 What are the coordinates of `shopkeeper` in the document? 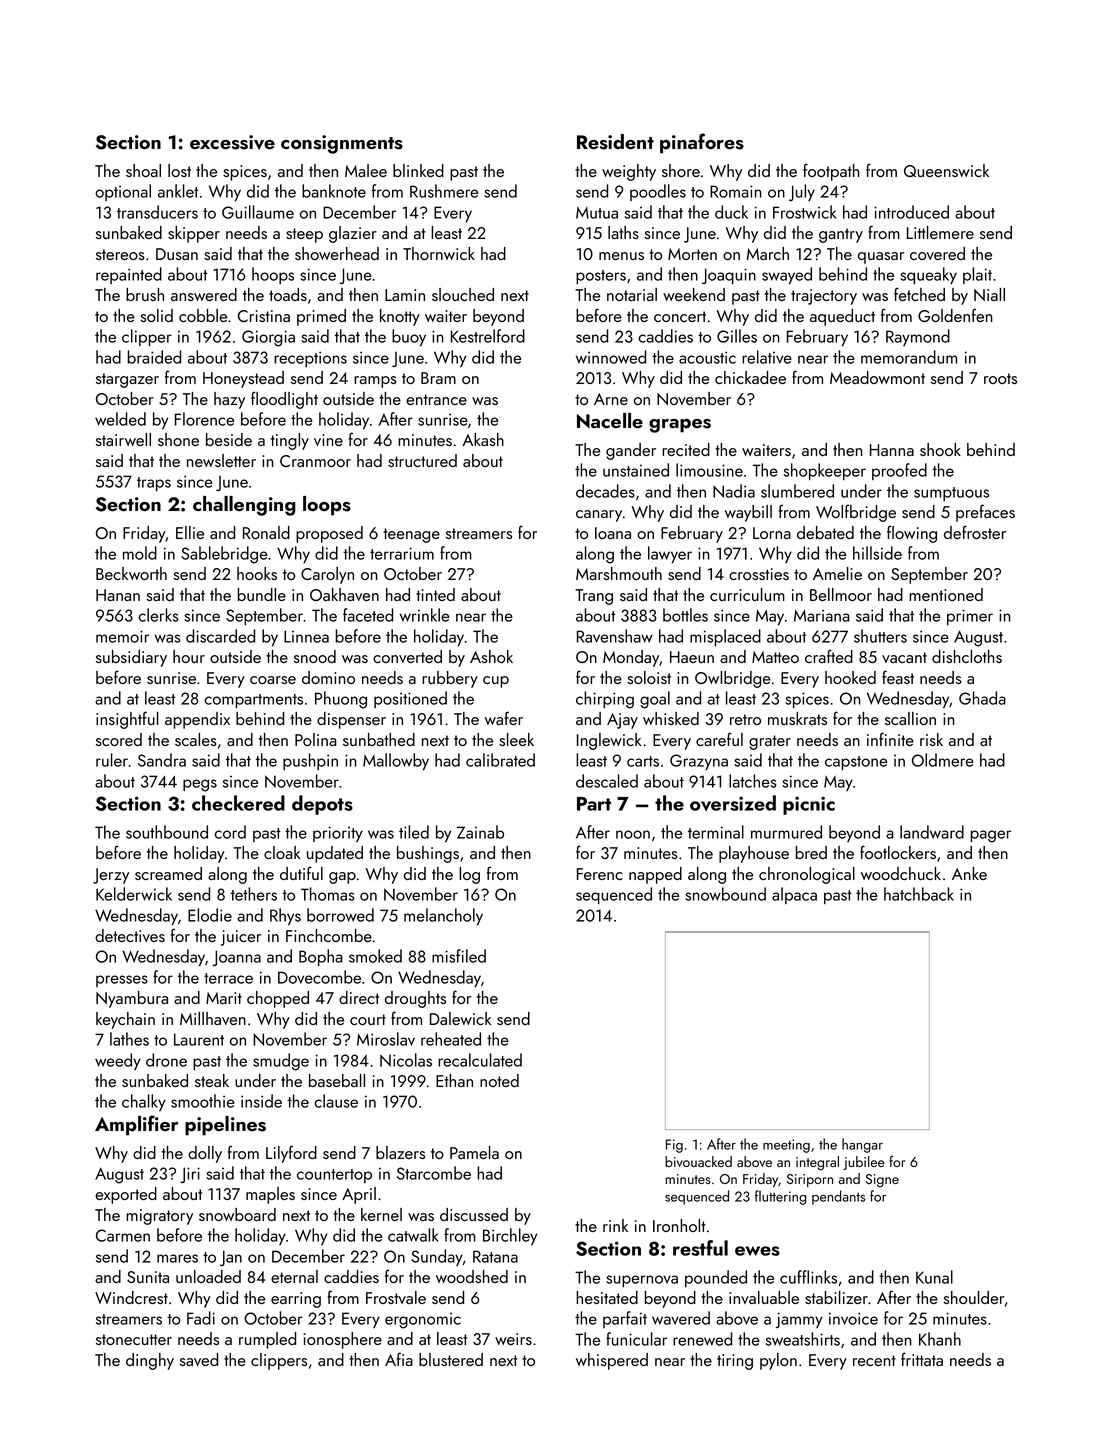 It's located at (825, 471).
